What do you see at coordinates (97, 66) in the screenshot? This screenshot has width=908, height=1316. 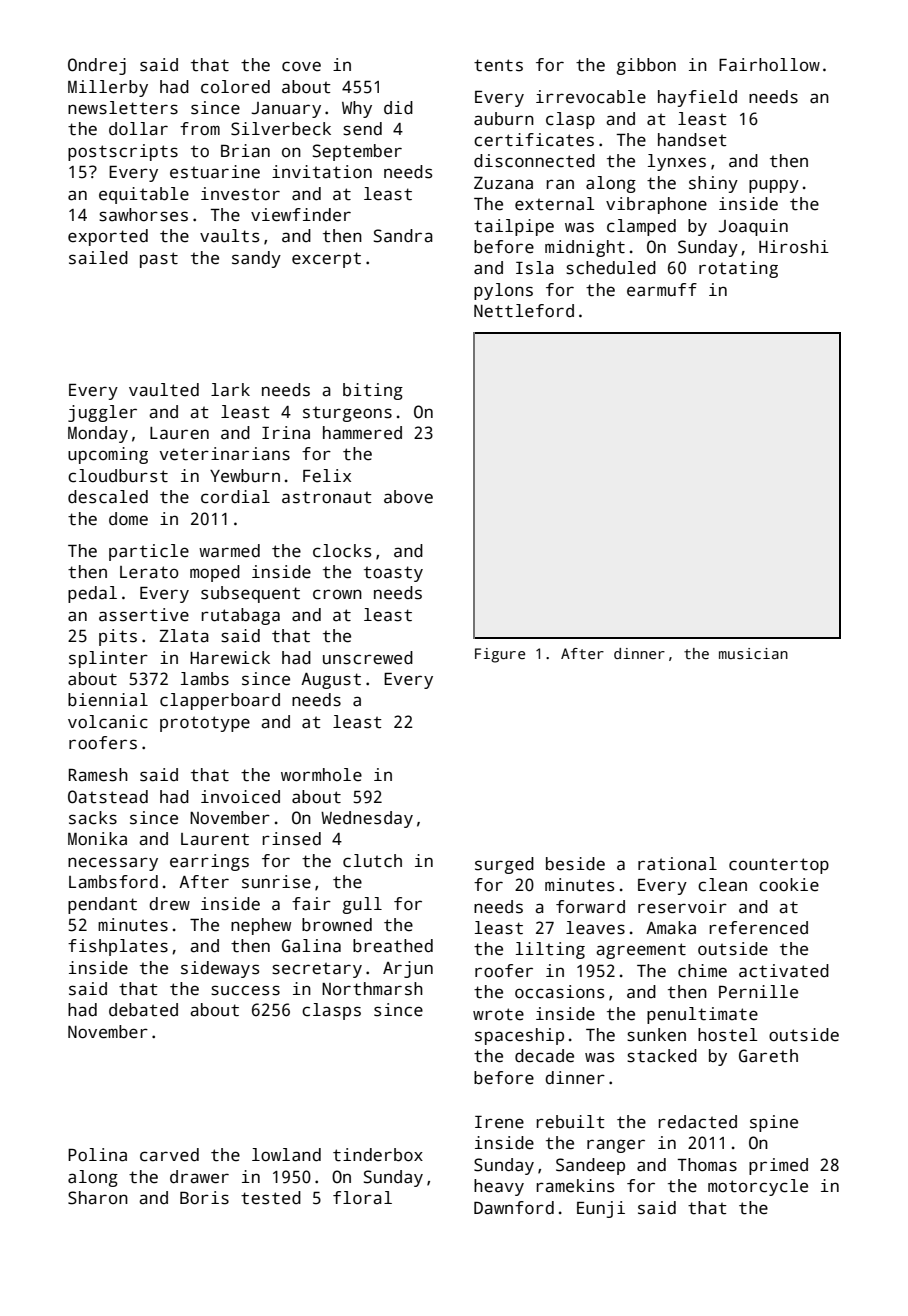 I see `Ondrej` at bounding box center [97, 66].
